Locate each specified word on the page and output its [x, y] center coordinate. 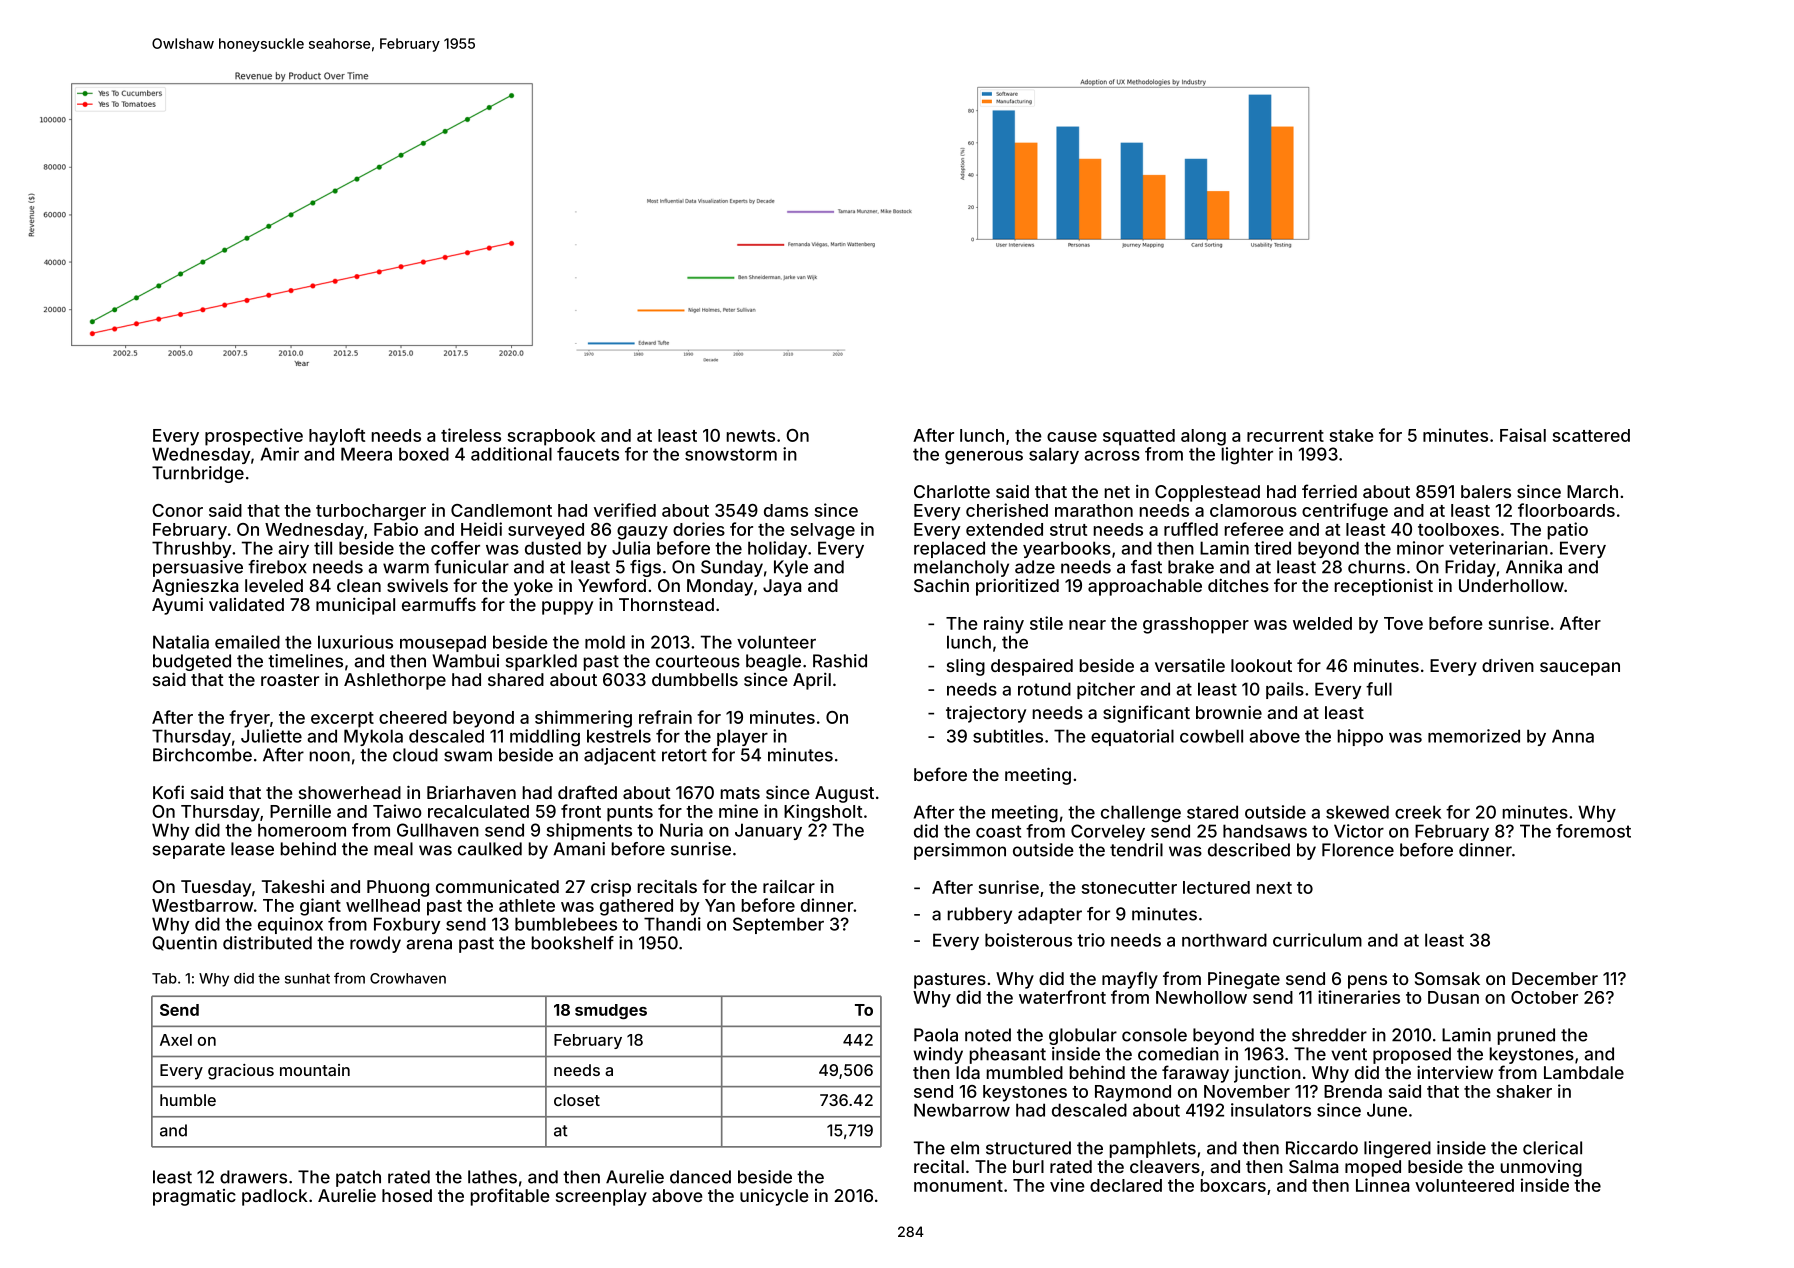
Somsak [1447, 978]
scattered [1591, 435]
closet [577, 1100]
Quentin [184, 943]
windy [938, 1055]
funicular [471, 567]
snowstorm [731, 454]
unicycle [774, 1197]
